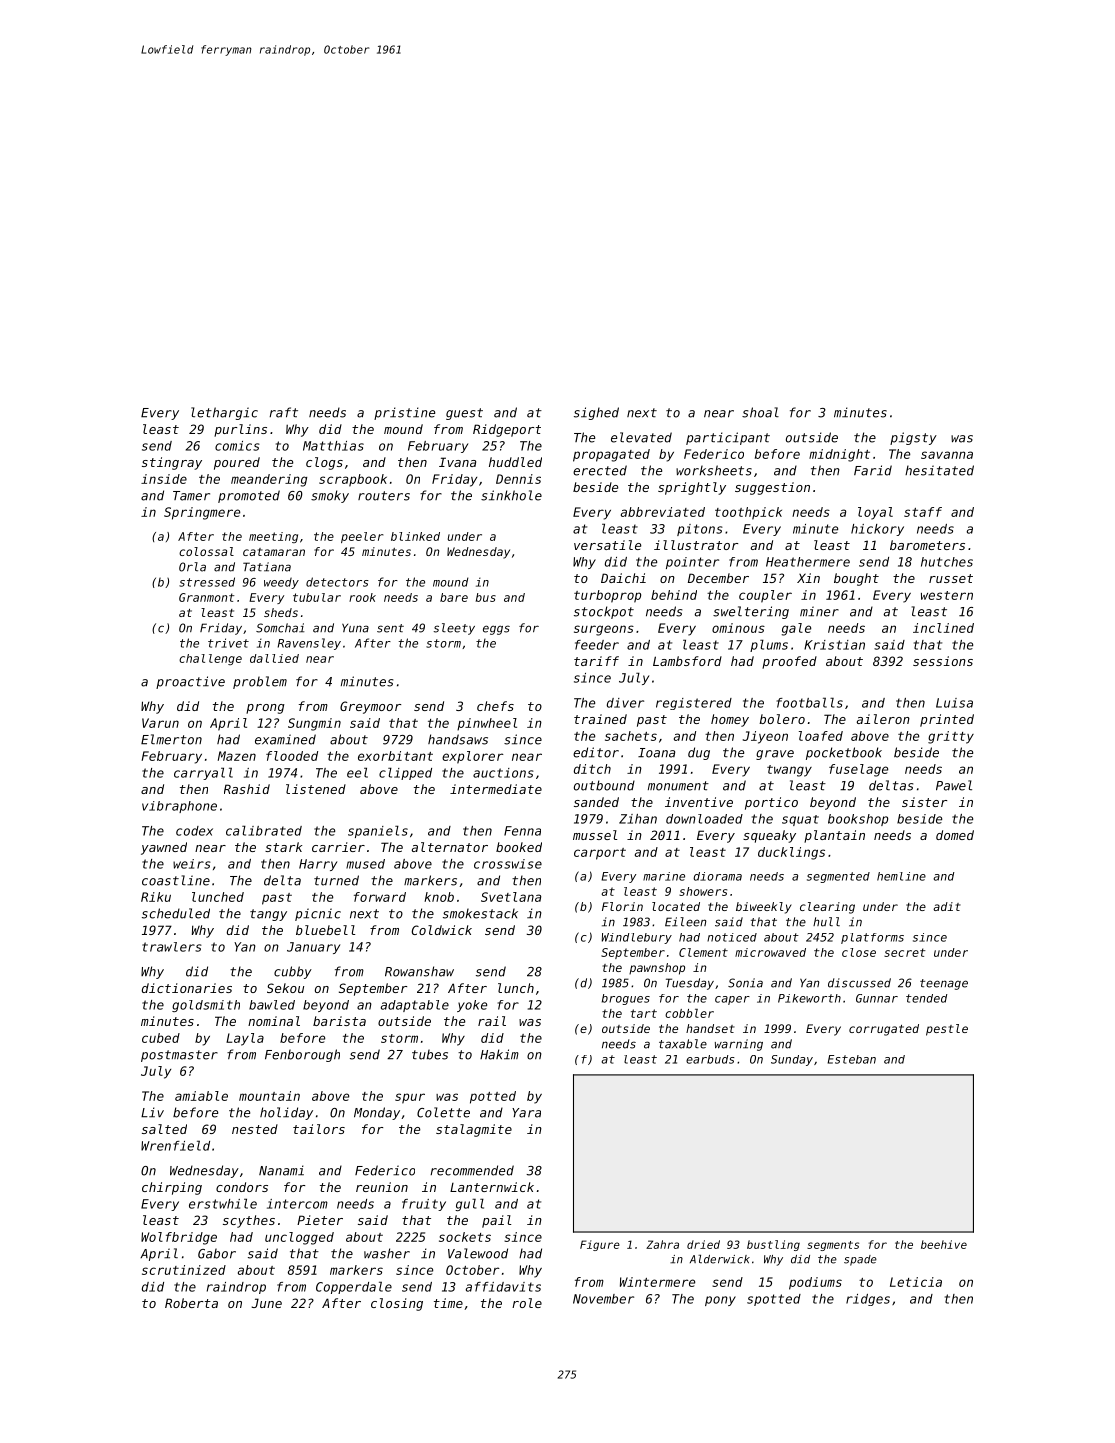 The width and height of the screenshot is (1115, 1443). What do you see at coordinates (192, 567) in the screenshot?
I see `Orla` at bounding box center [192, 567].
